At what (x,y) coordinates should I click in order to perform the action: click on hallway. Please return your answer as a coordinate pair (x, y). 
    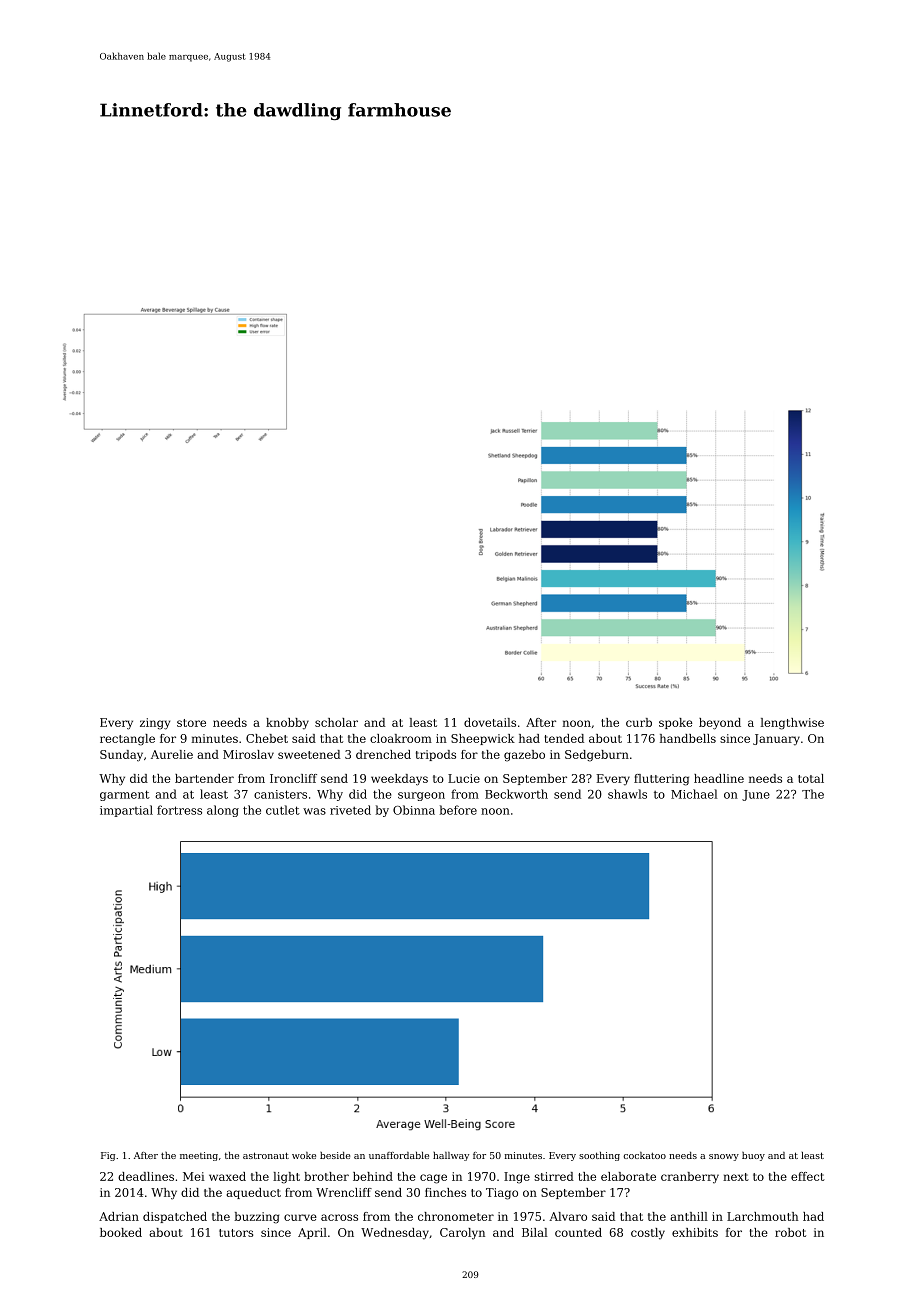
    Looking at the image, I should click on (451, 1156).
